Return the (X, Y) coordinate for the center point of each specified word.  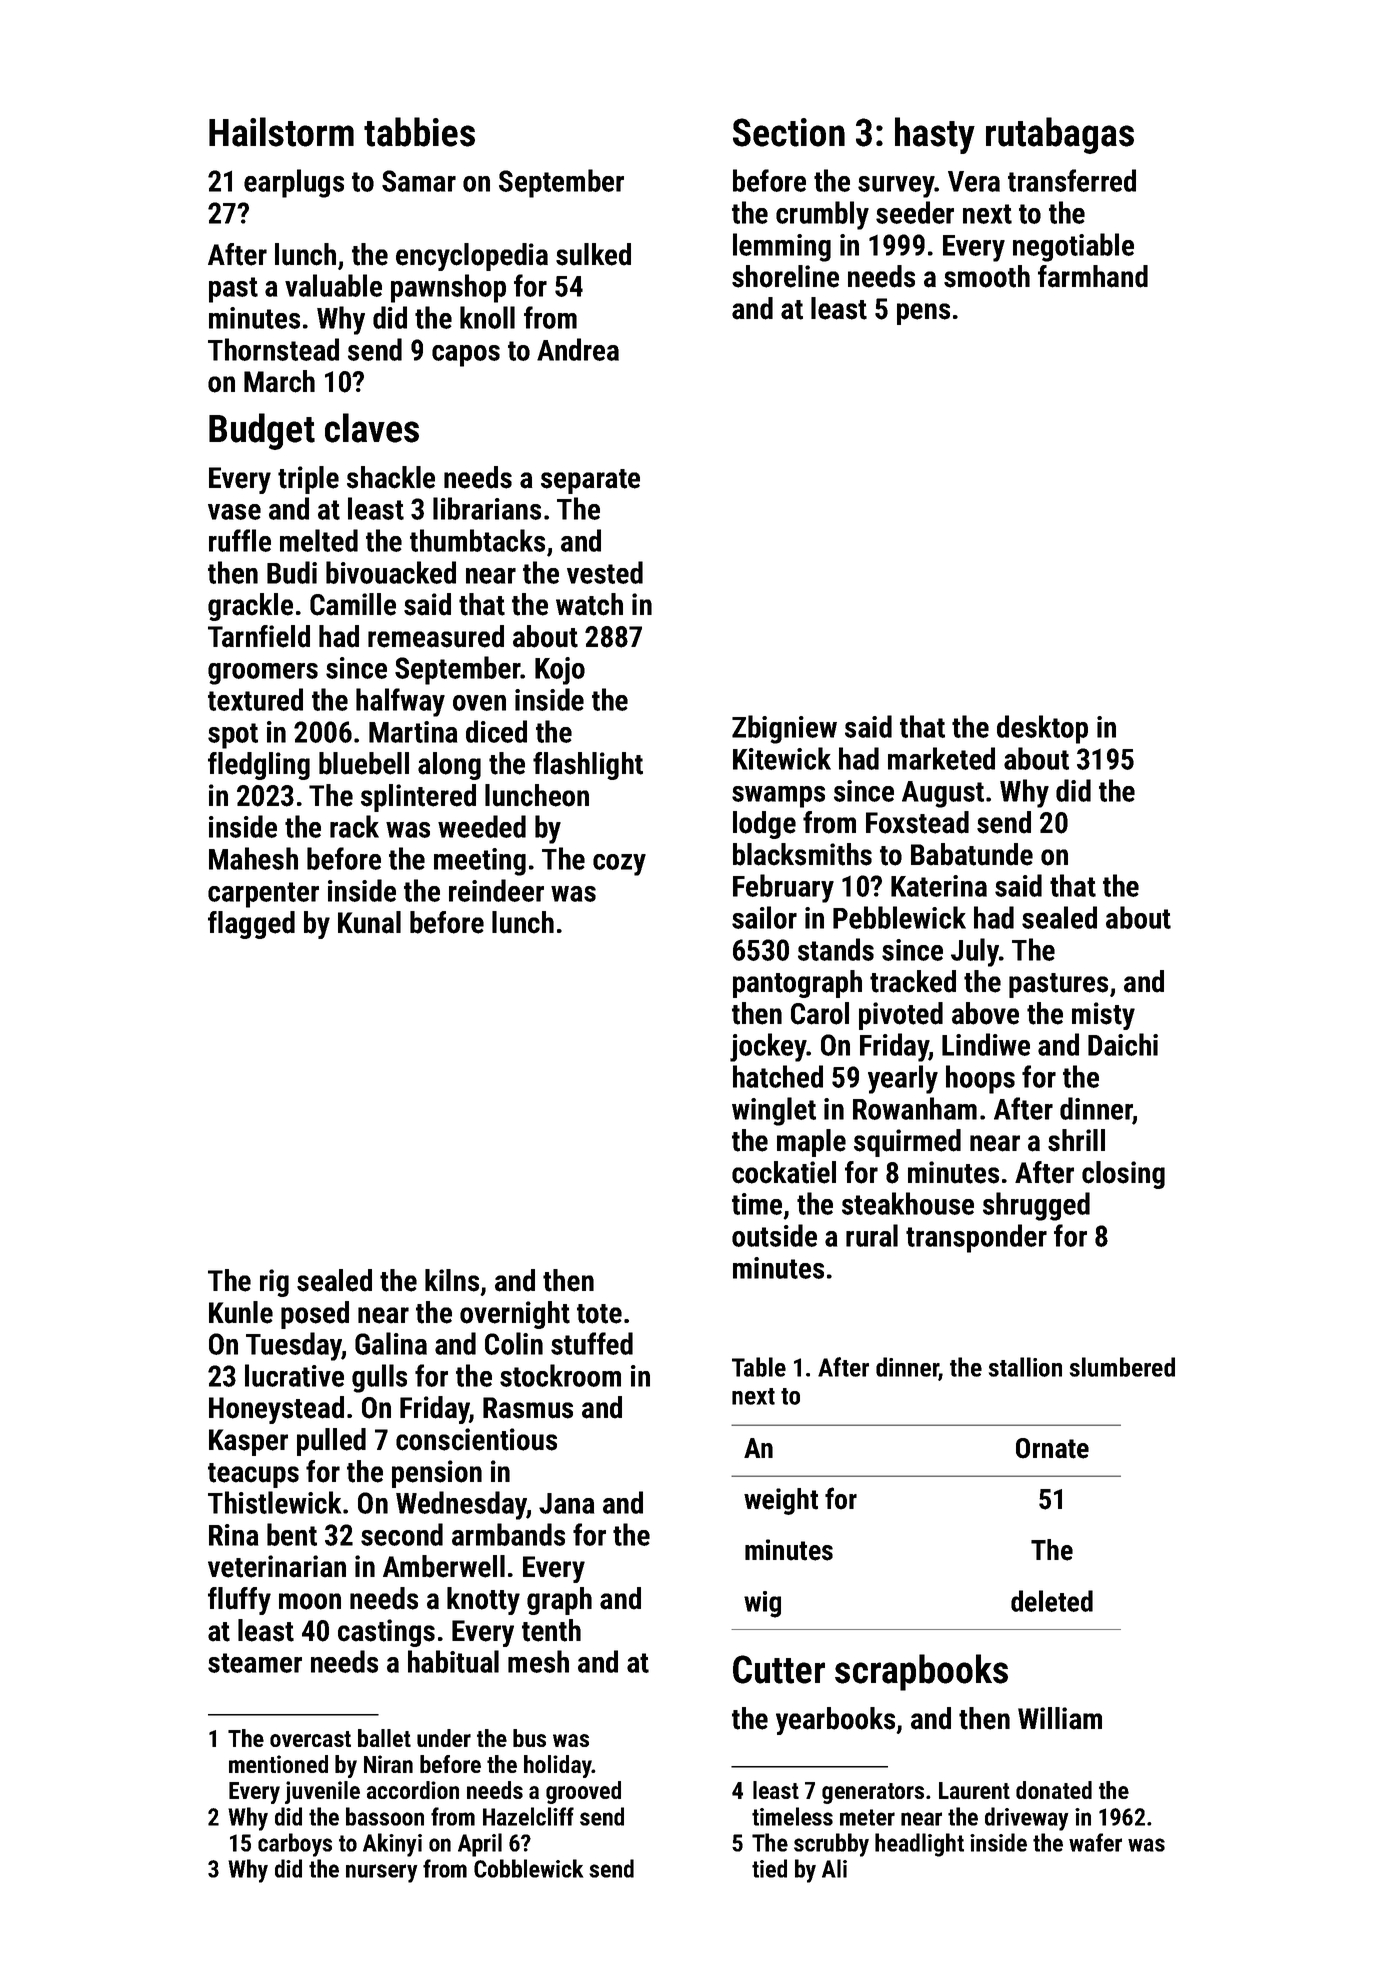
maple (811, 1143)
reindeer (496, 890)
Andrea (578, 349)
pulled (331, 1442)
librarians (487, 508)
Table (759, 1367)
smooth (987, 276)
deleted (1052, 1601)
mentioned (278, 1764)
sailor (764, 917)
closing (1123, 1175)
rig (274, 1283)
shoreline (785, 276)
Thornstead (273, 349)
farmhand (1093, 276)
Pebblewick (899, 917)
